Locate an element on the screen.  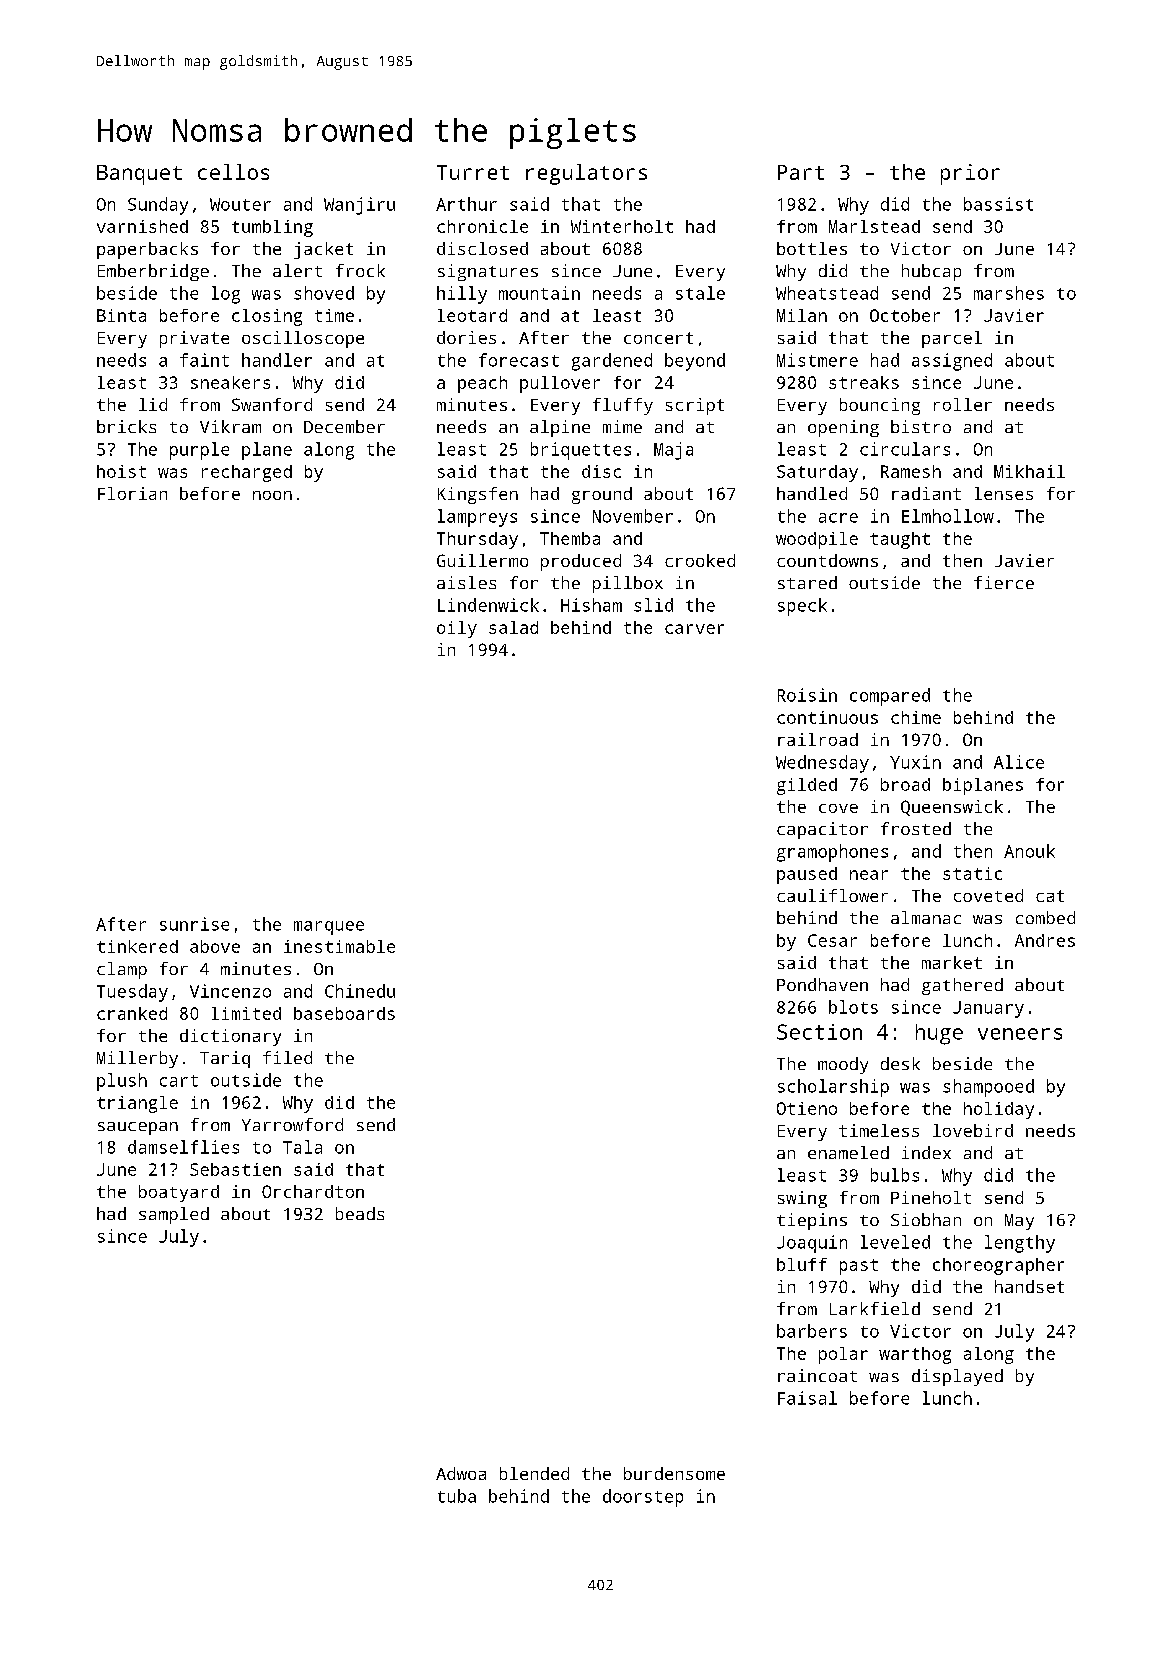
Mikhail is located at coordinates (1029, 471).
